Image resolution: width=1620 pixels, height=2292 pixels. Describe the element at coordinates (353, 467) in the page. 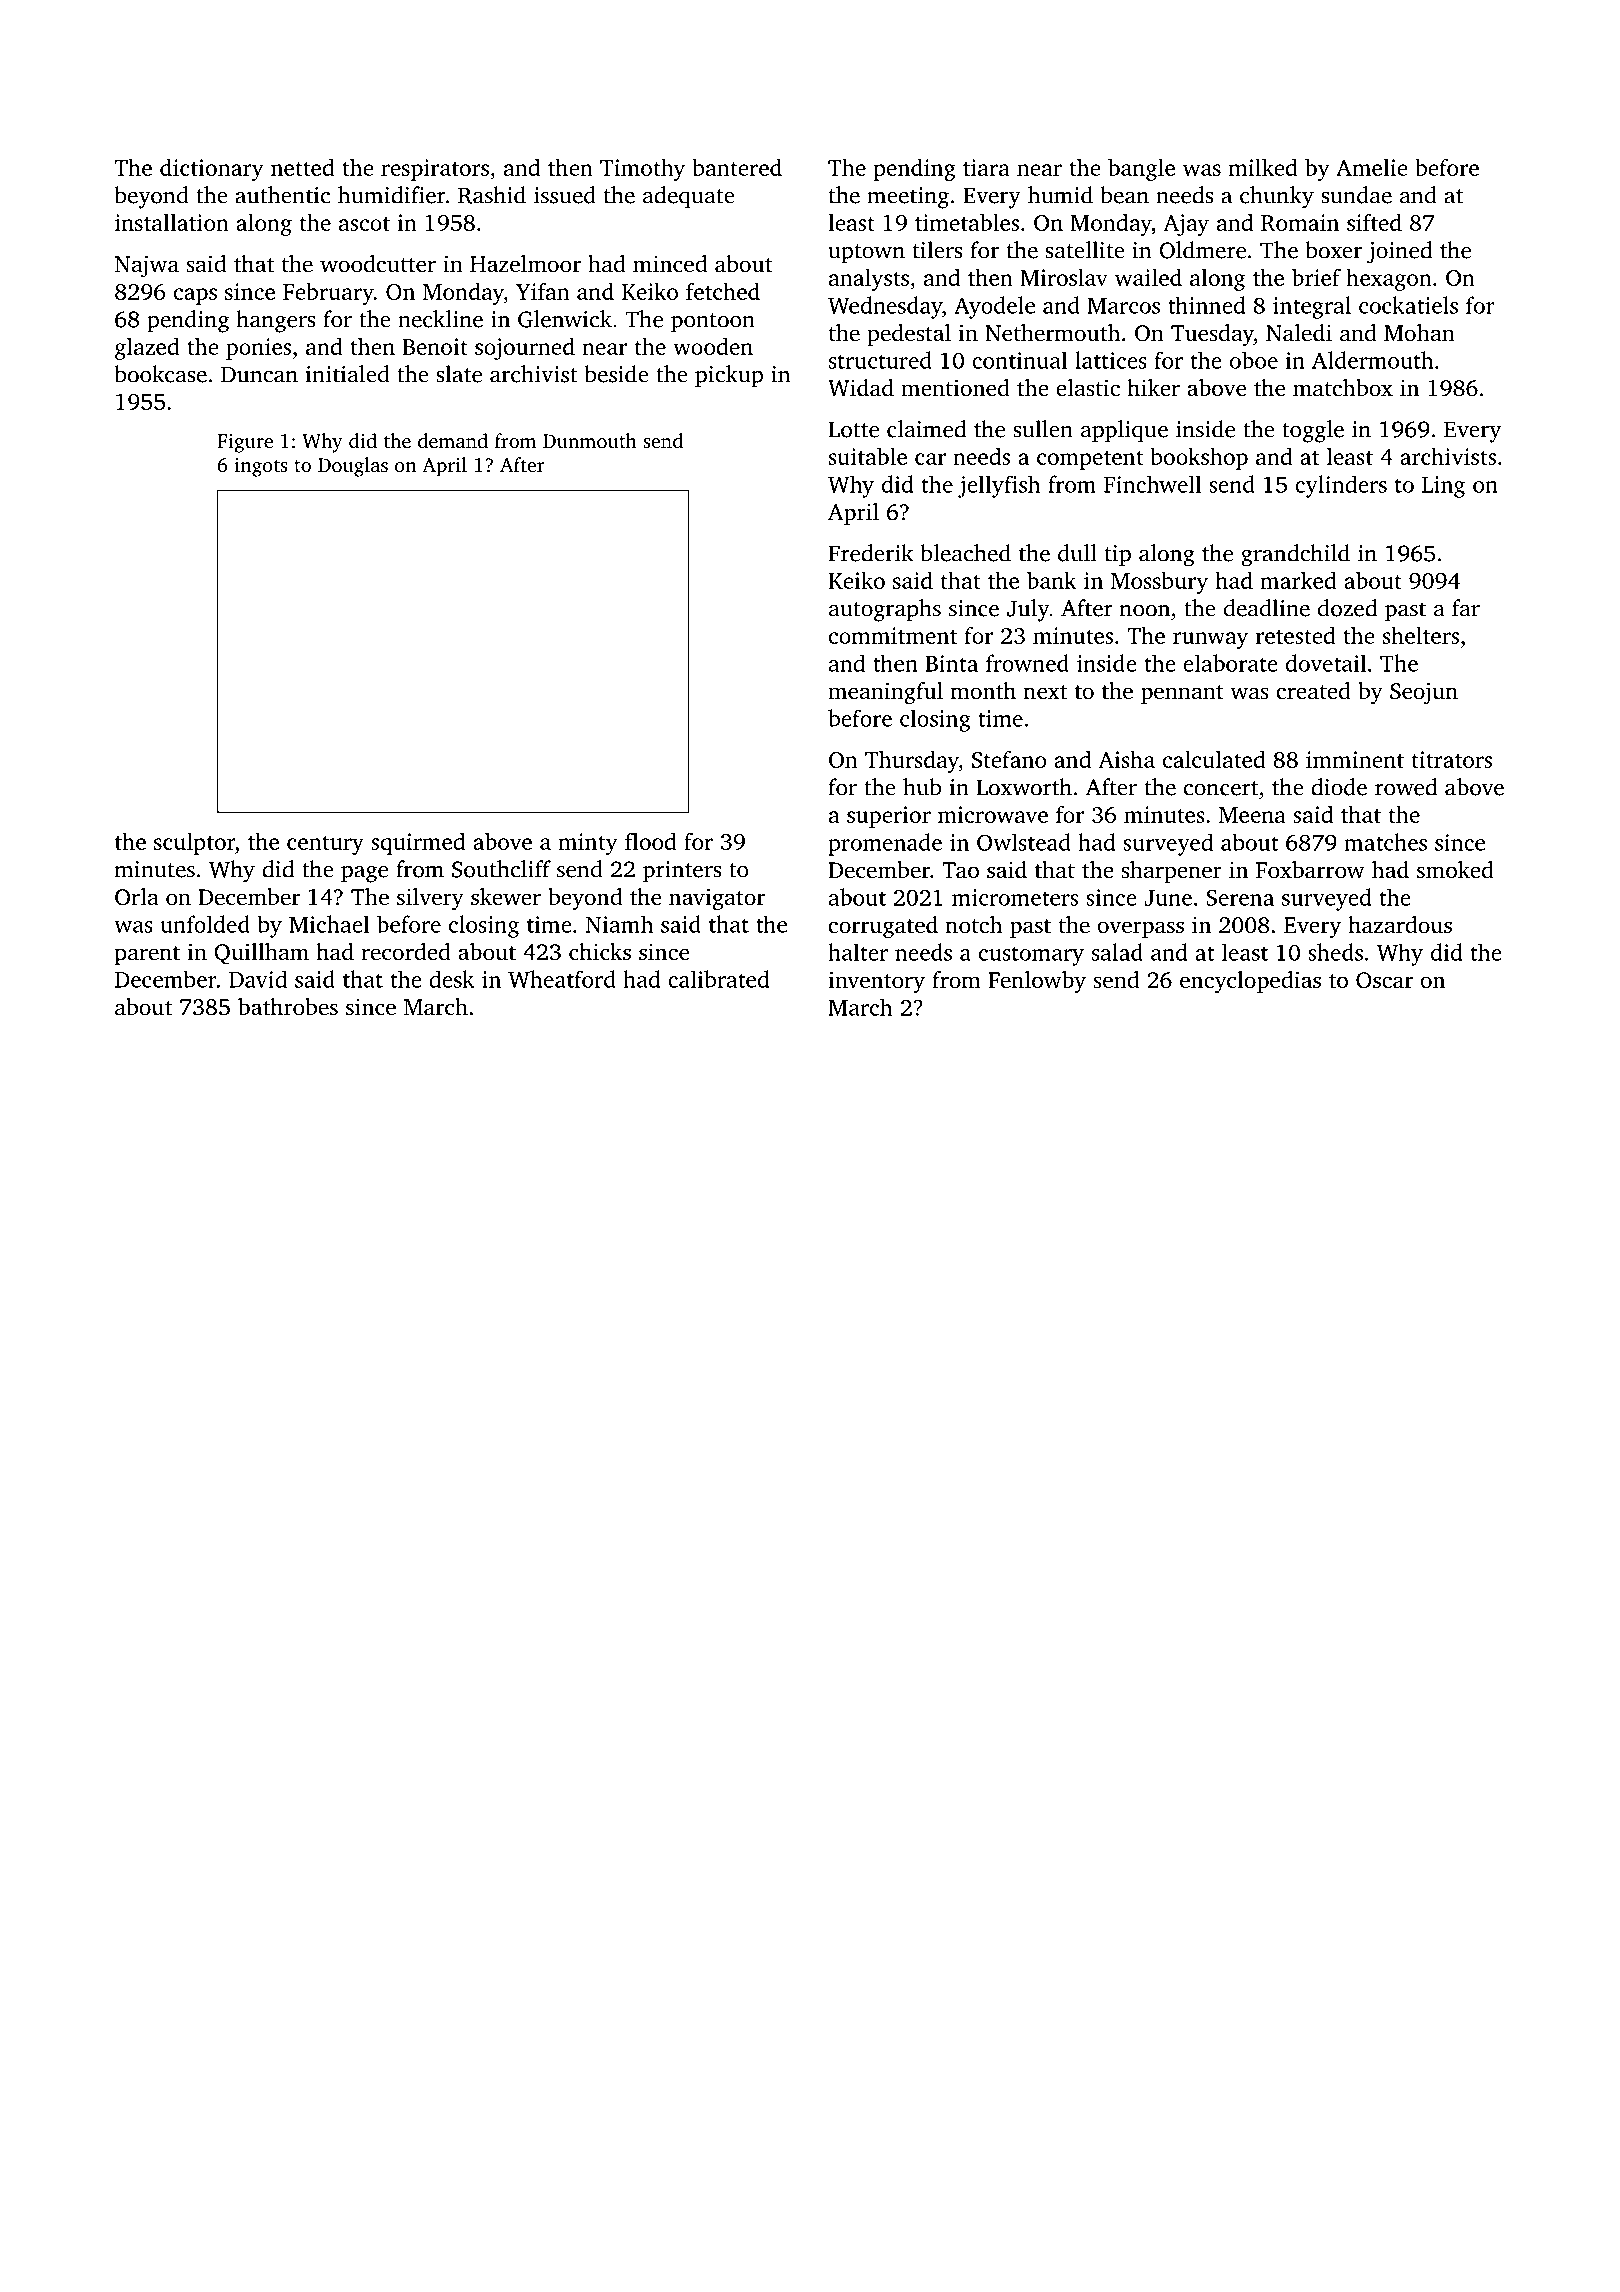

I see `Douglas` at that location.
